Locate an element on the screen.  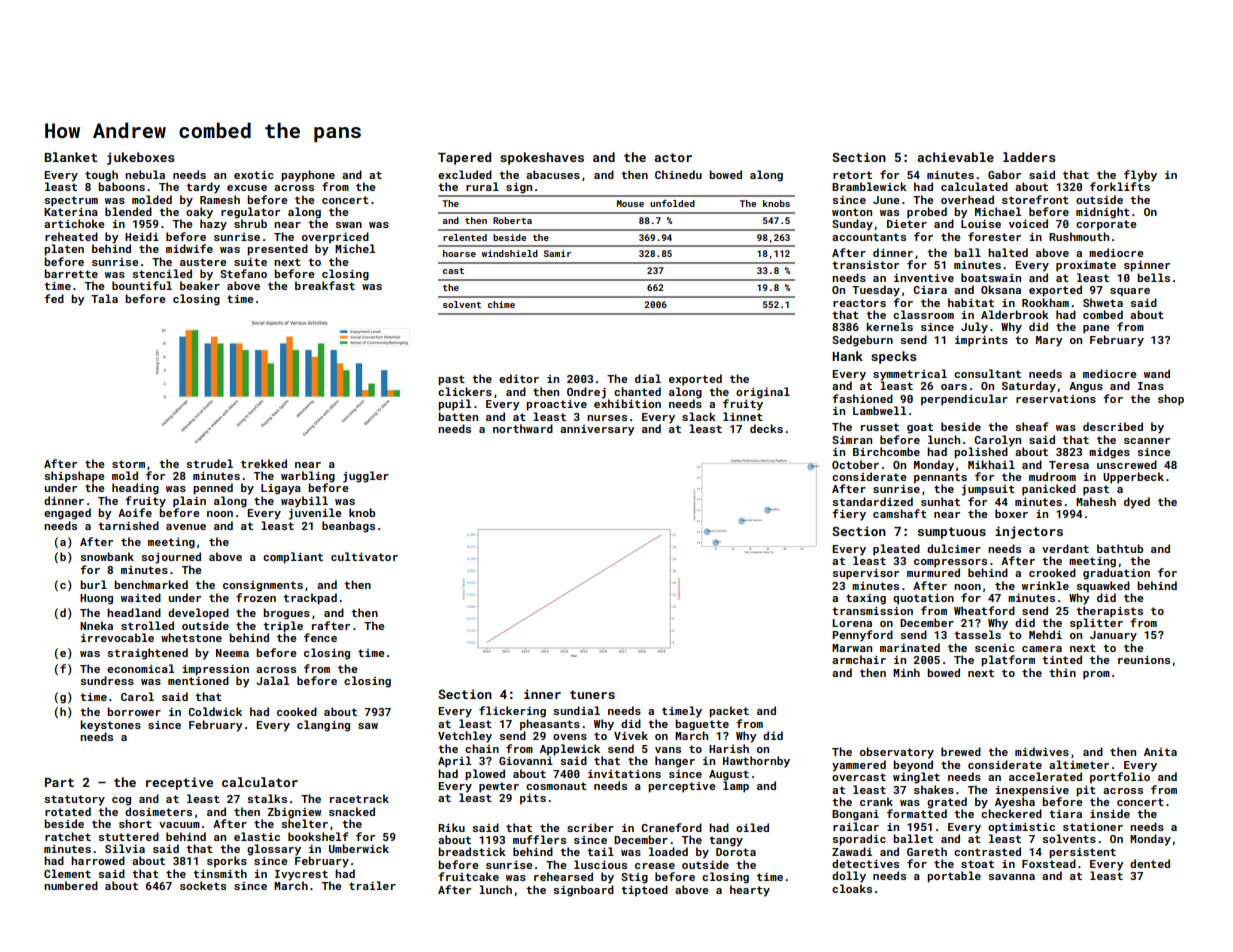
Ivycrest is located at coordinates (301, 875).
